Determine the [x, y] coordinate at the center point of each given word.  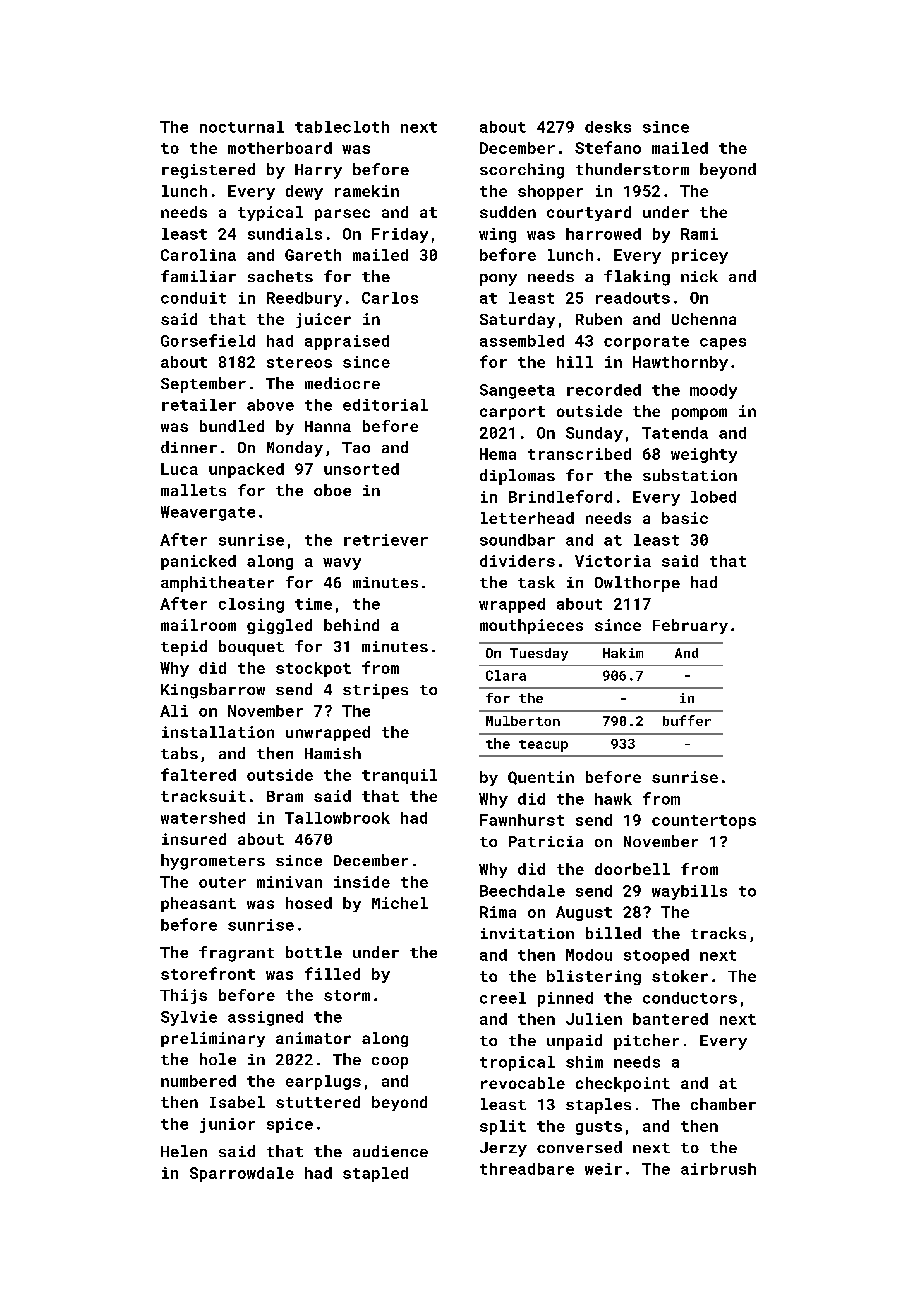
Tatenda [675, 433]
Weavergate [208, 513]
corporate [646, 343]
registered [208, 171]
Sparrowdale [242, 1174]
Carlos [390, 298]
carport [512, 413]
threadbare [527, 1169]
